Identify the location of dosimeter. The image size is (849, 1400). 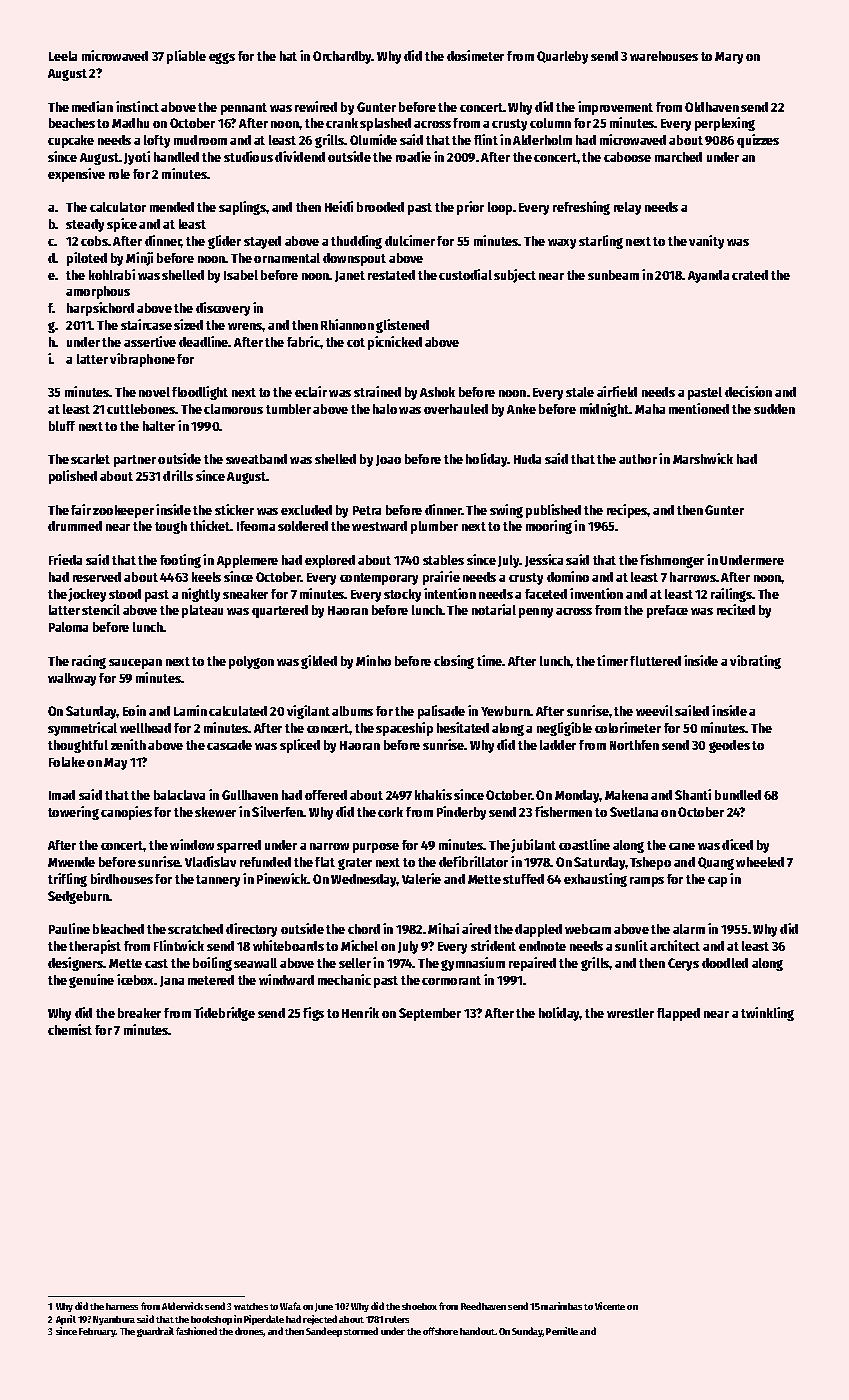
(475, 55).
